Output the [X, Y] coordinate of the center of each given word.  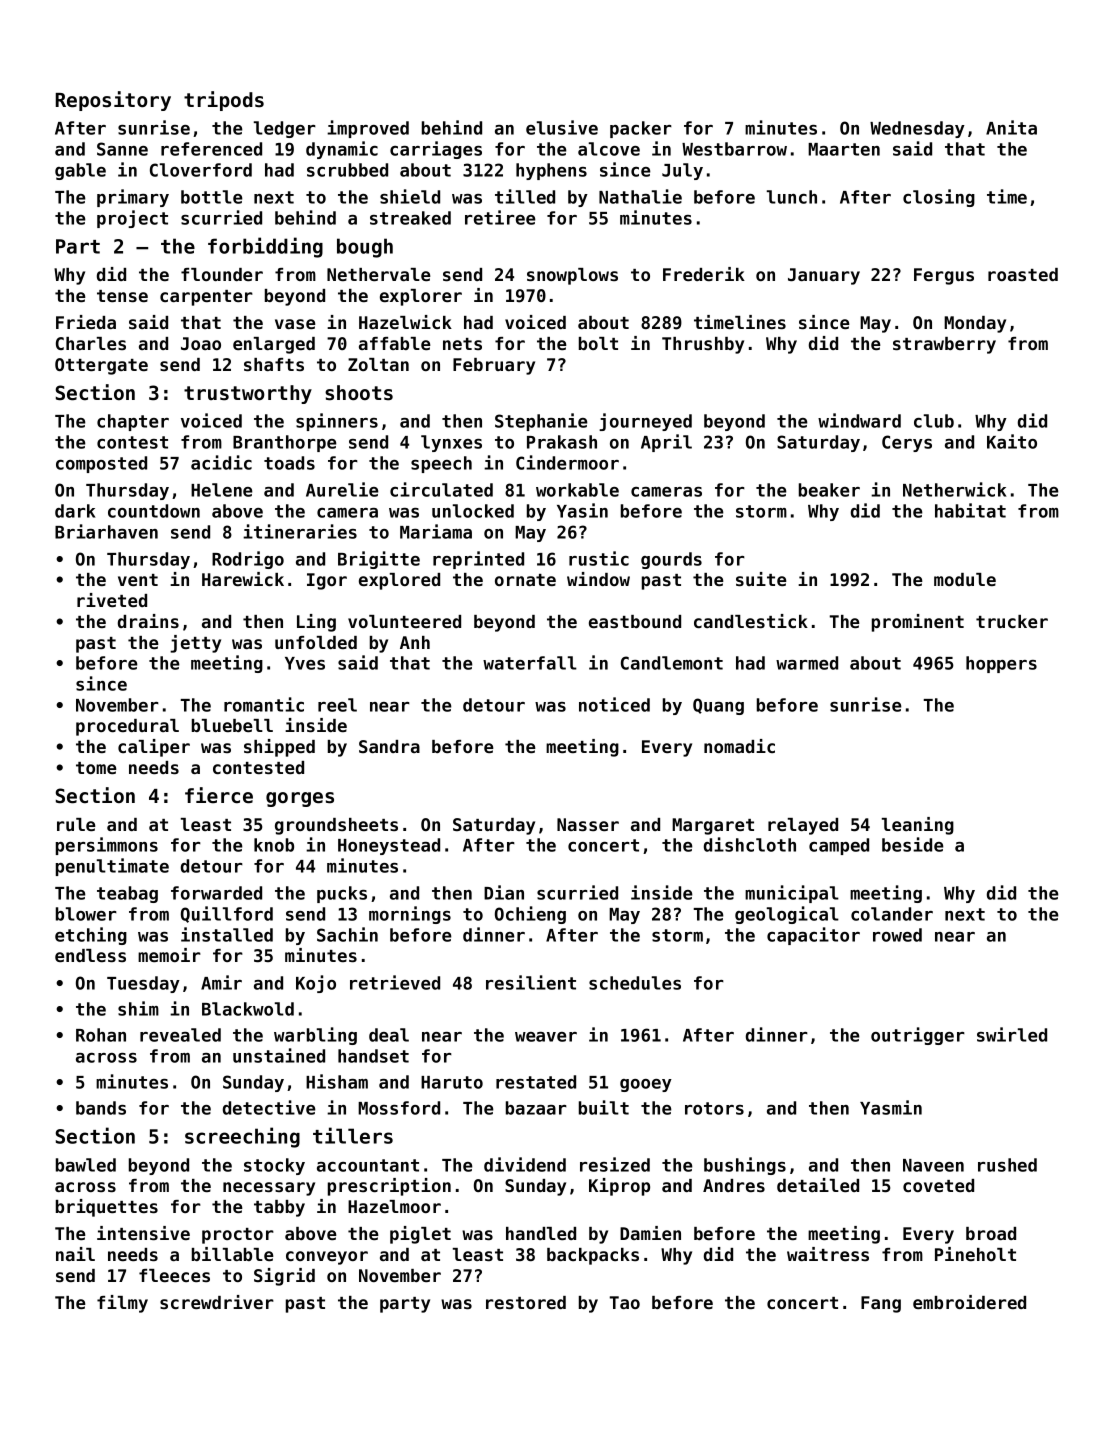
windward [859, 420]
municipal [792, 894]
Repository [113, 101]
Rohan [101, 1035]
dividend [525, 1164]
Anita [1011, 127]
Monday [975, 324]
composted [101, 464]
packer [641, 129]
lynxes [451, 443]
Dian [504, 892]
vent [138, 580]
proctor [238, 1236]
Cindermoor [567, 462]
